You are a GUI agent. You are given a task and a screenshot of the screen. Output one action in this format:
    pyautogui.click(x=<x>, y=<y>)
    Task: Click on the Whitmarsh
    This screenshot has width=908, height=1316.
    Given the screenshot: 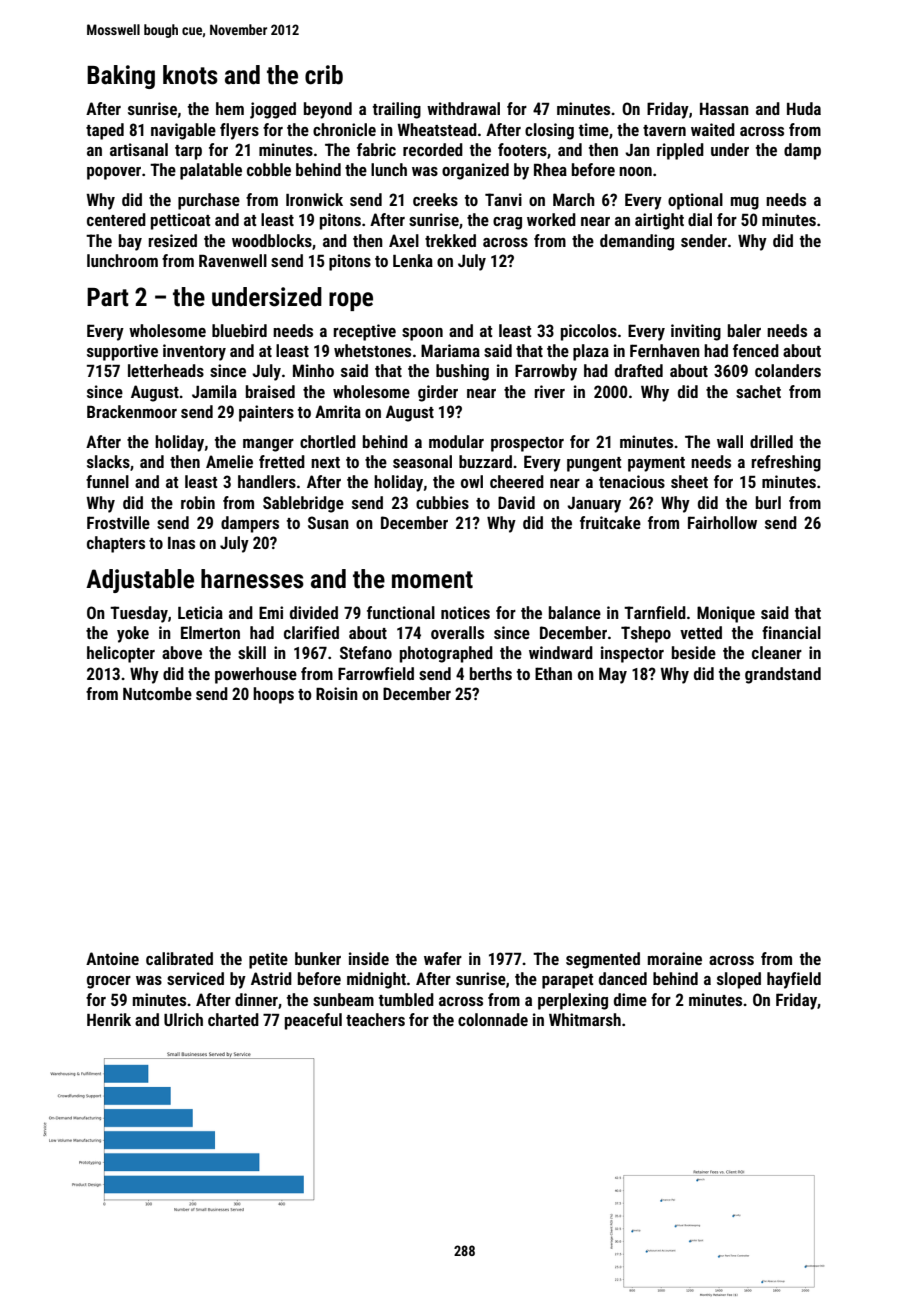 What is the action you would take?
    pyautogui.click(x=585, y=1019)
